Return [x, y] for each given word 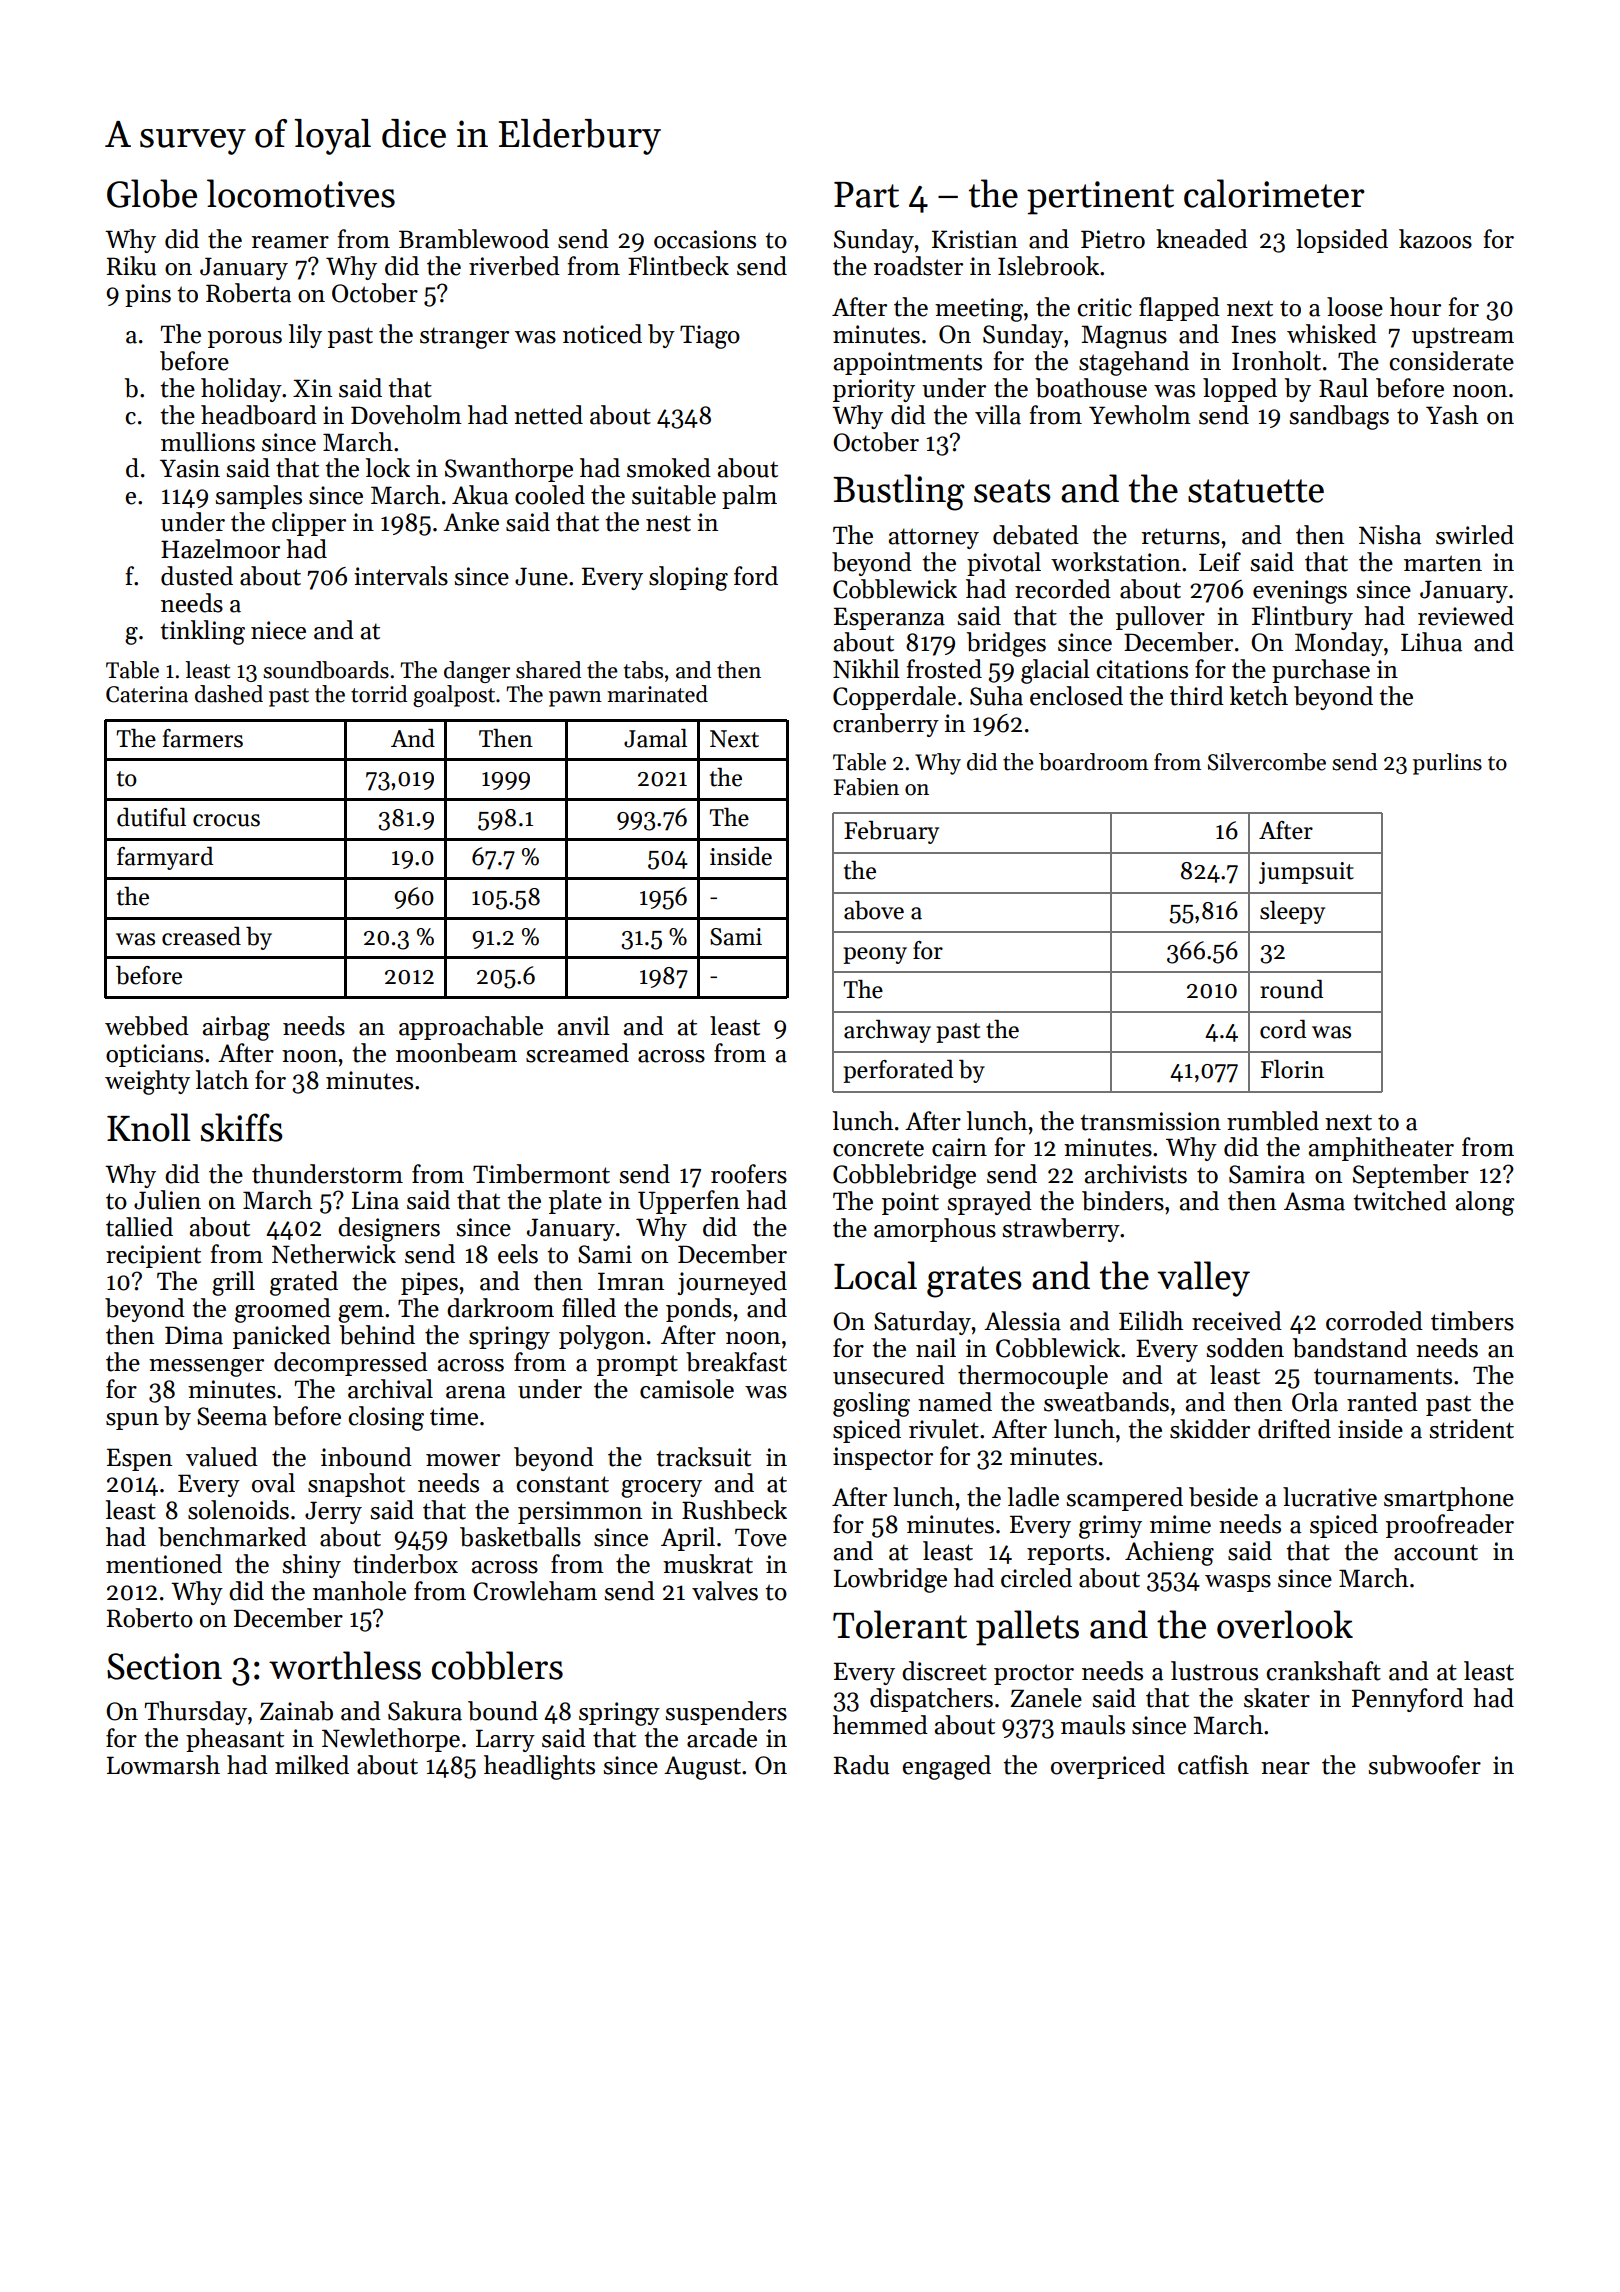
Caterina [147, 694]
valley [1203, 1279]
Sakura [425, 1711]
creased [201, 936]
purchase [1321, 671]
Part [866, 195]
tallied [139, 1227]
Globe [152, 193]
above [874, 910]
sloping [688, 578]
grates [974, 1282]
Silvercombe [1267, 762]
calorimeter [1274, 193]
